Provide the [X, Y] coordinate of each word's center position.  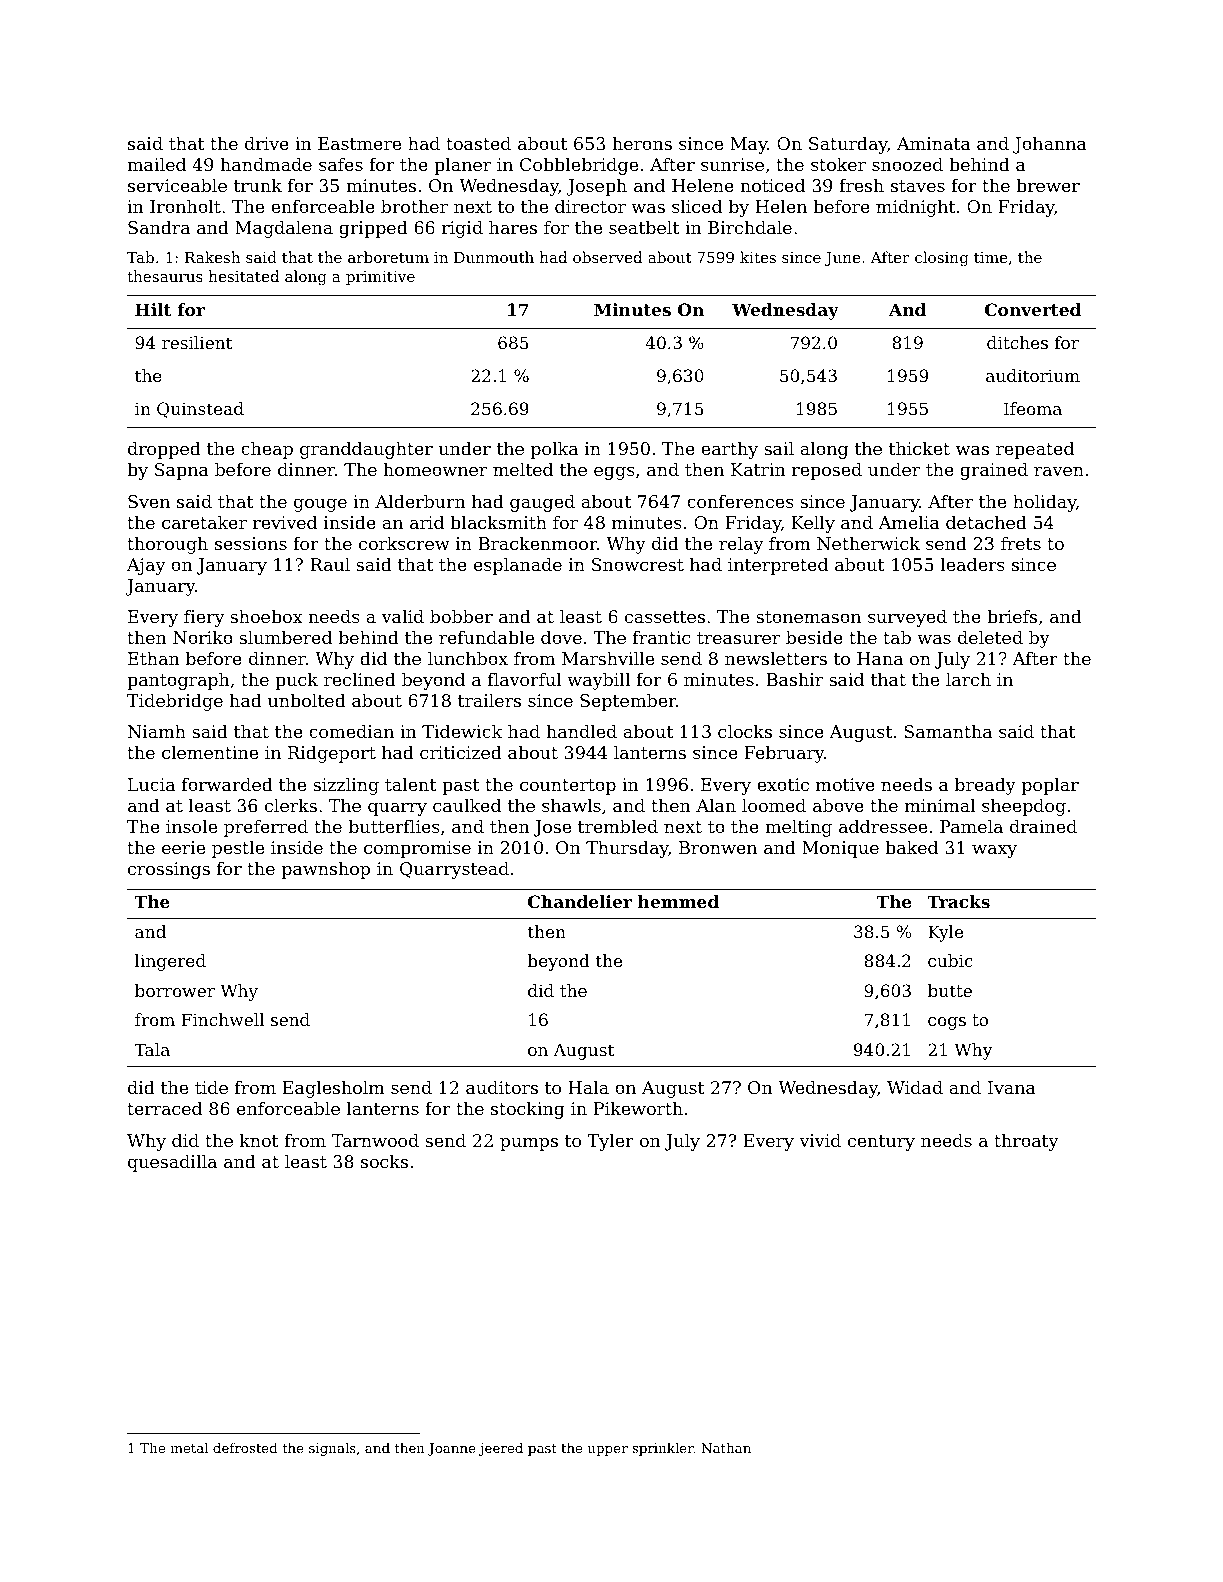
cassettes [665, 617]
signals [332, 1449]
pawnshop [326, 870]
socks [384, 1161]
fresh [861, 185]
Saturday [848, 145]
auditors [502, 1087]
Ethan [153, 658]
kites [758, 257]
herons [642, 143]
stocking [528, 1110]
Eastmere [359, 143]
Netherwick [868, 543]
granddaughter [366, 450]
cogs [947, 1023]
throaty [1026, 1142]
